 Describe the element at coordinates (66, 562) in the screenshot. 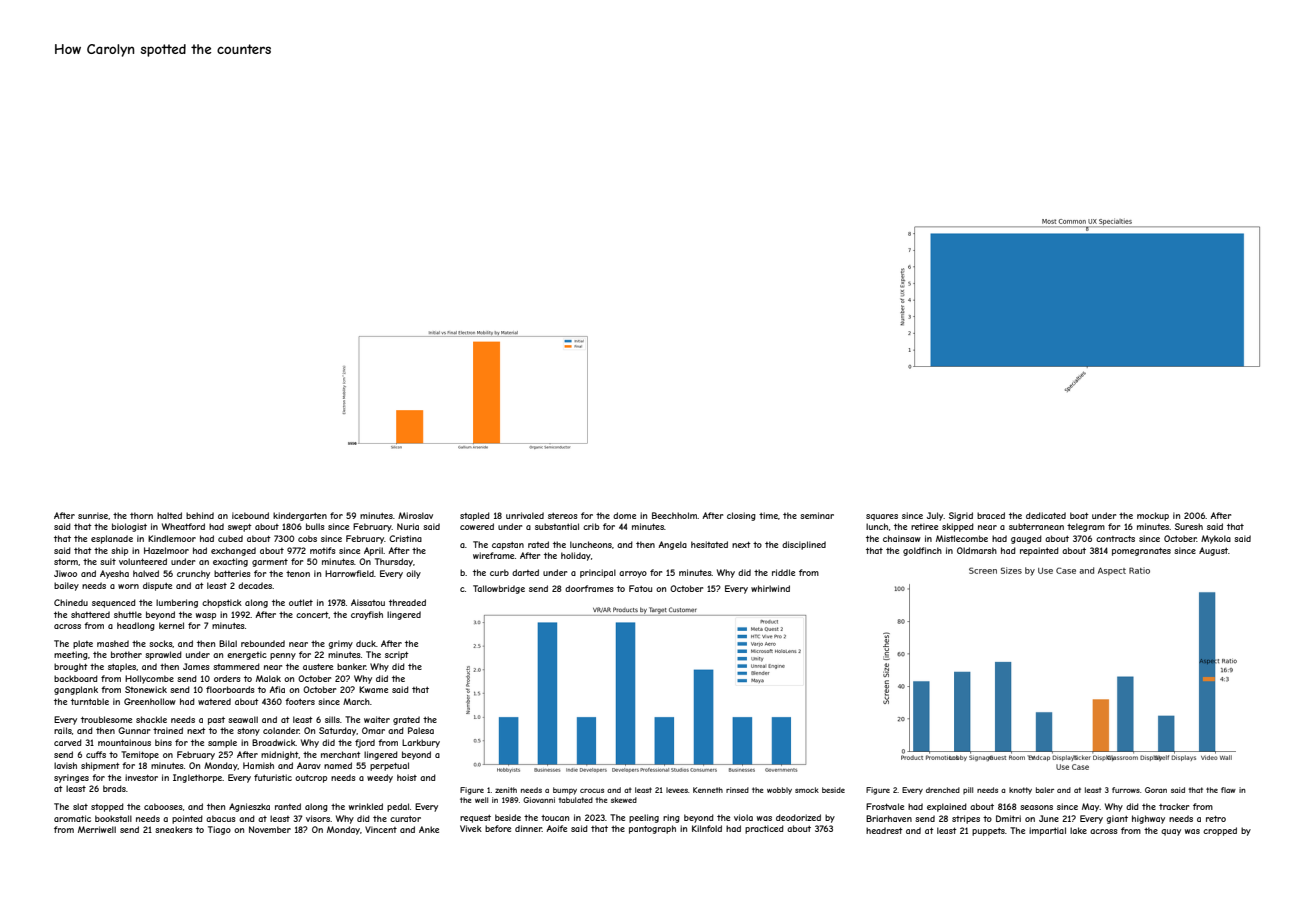

I see `storm` at that location.
